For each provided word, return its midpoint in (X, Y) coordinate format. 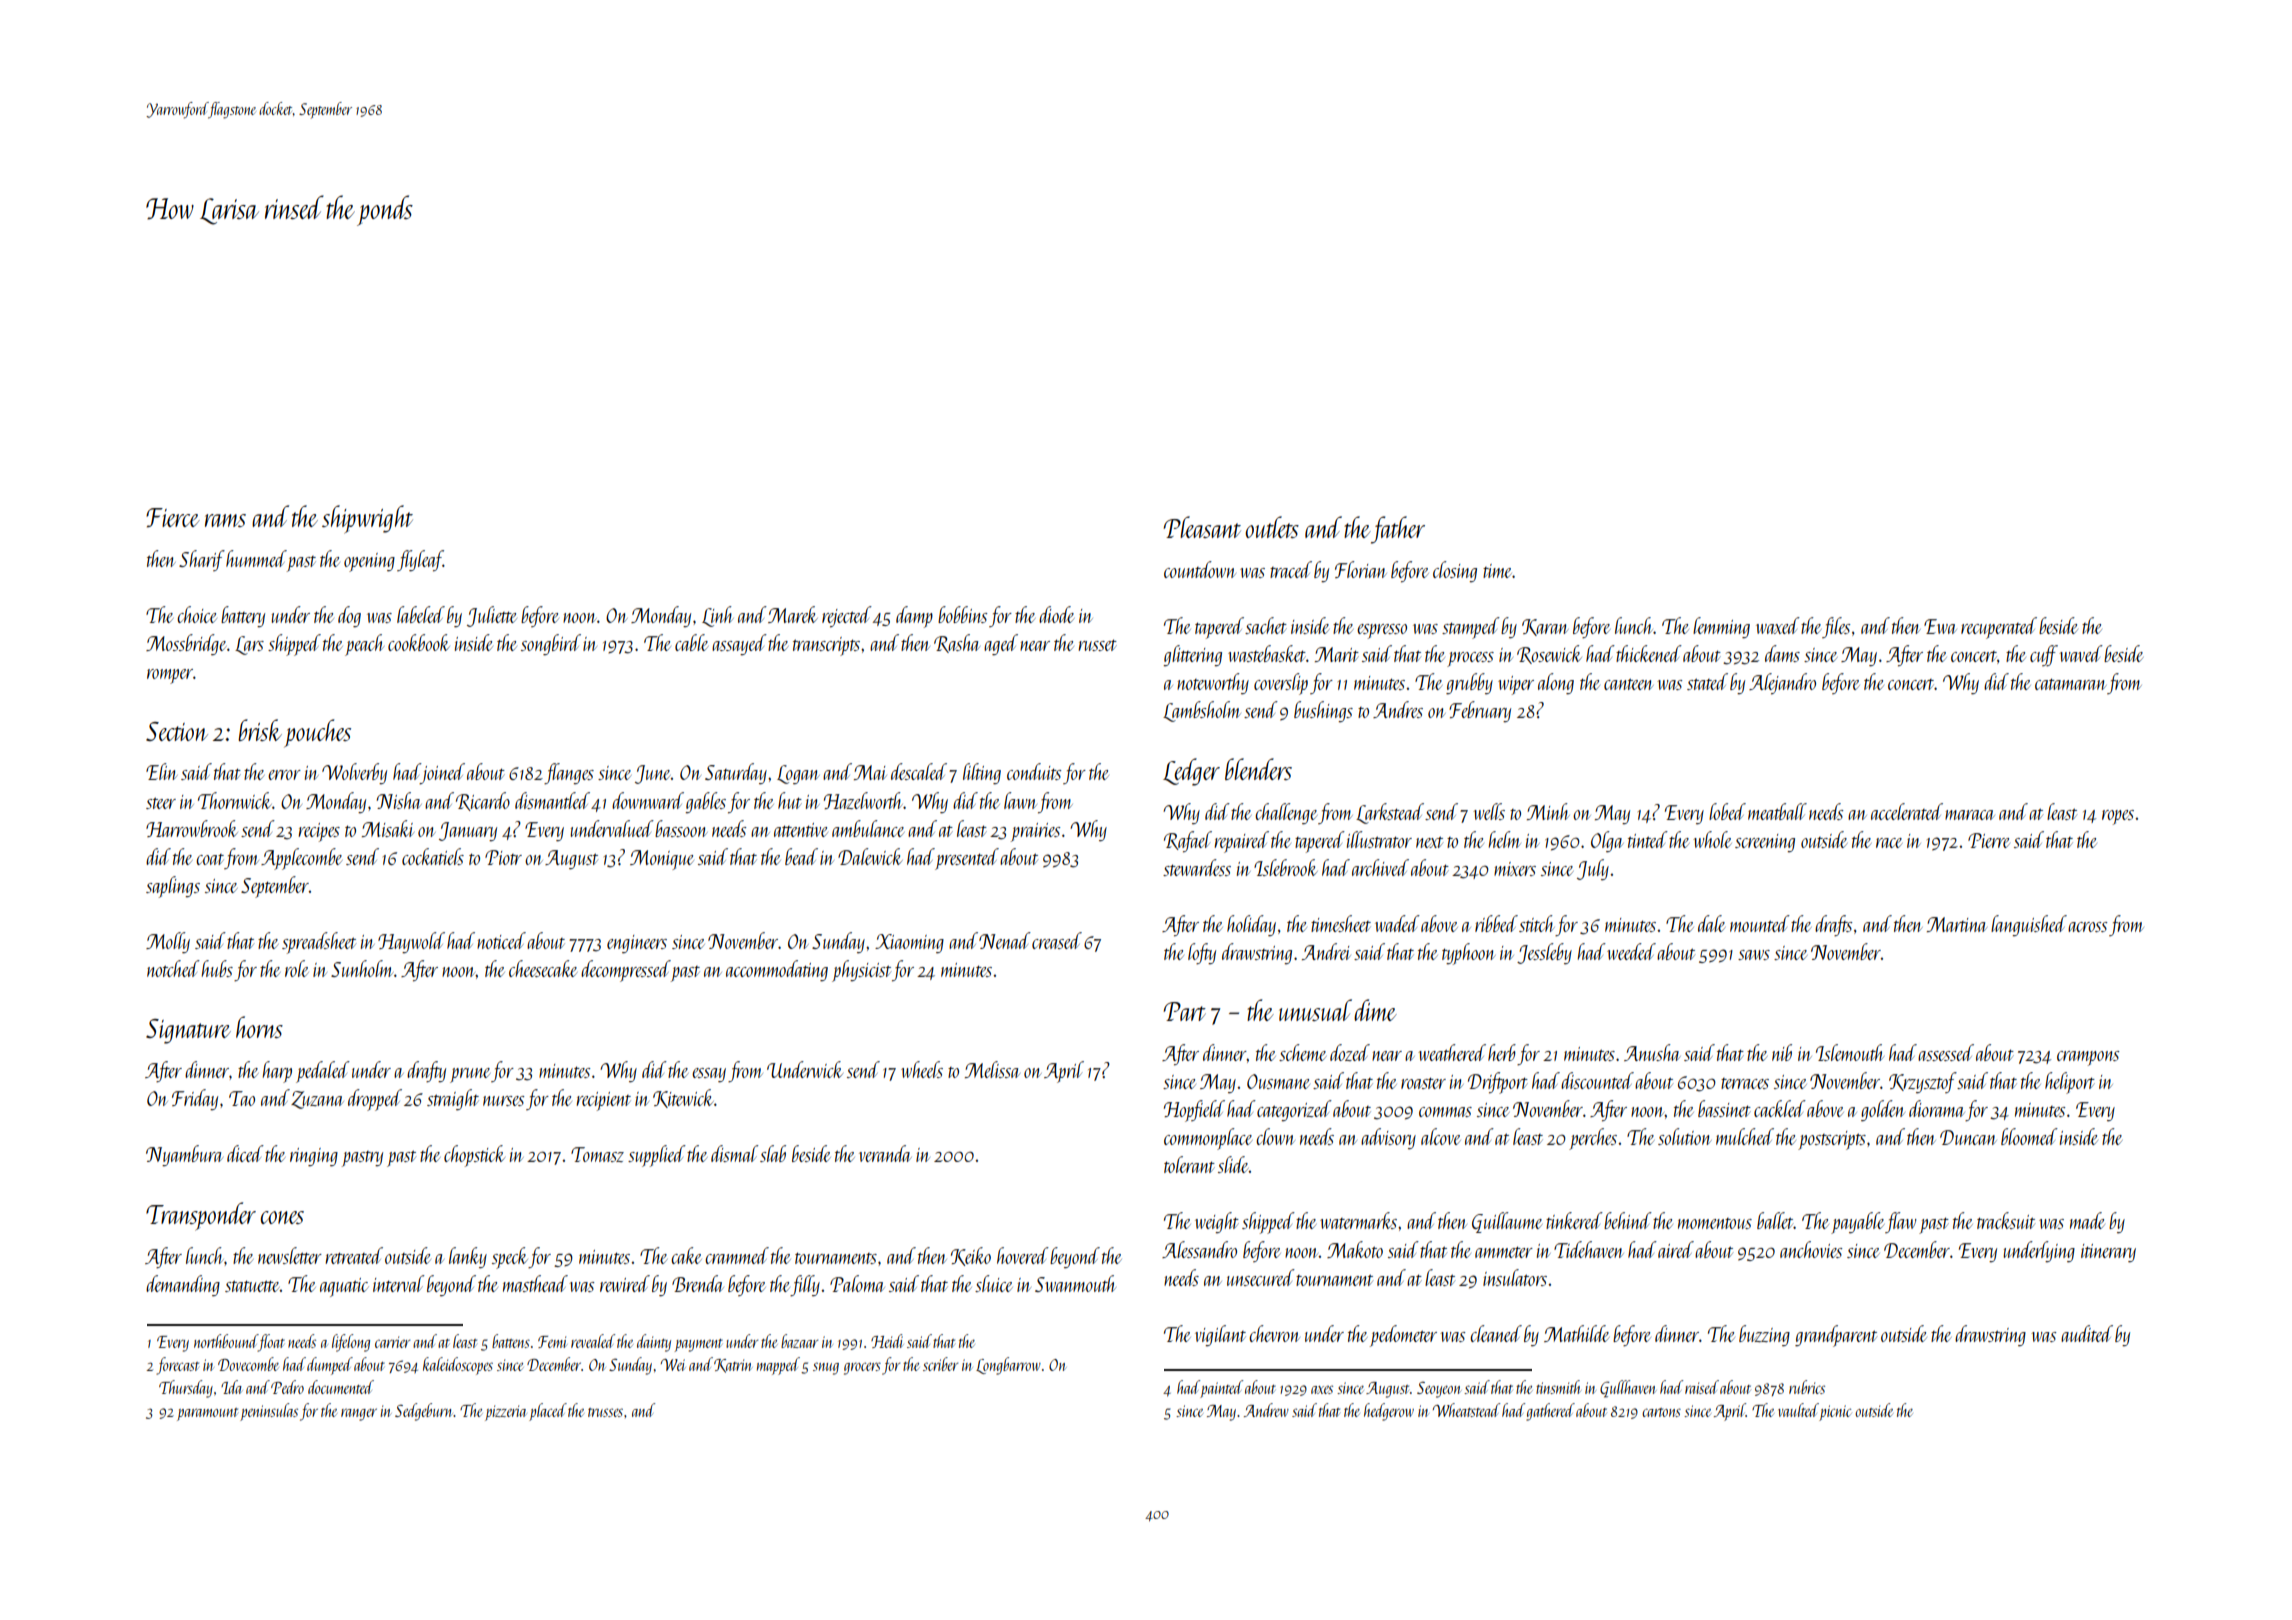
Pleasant (1202, 527)
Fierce (173, 518)
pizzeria (505, 1413)
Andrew (1266, 1410)
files (1836, 627)
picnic (1835, 1413)
